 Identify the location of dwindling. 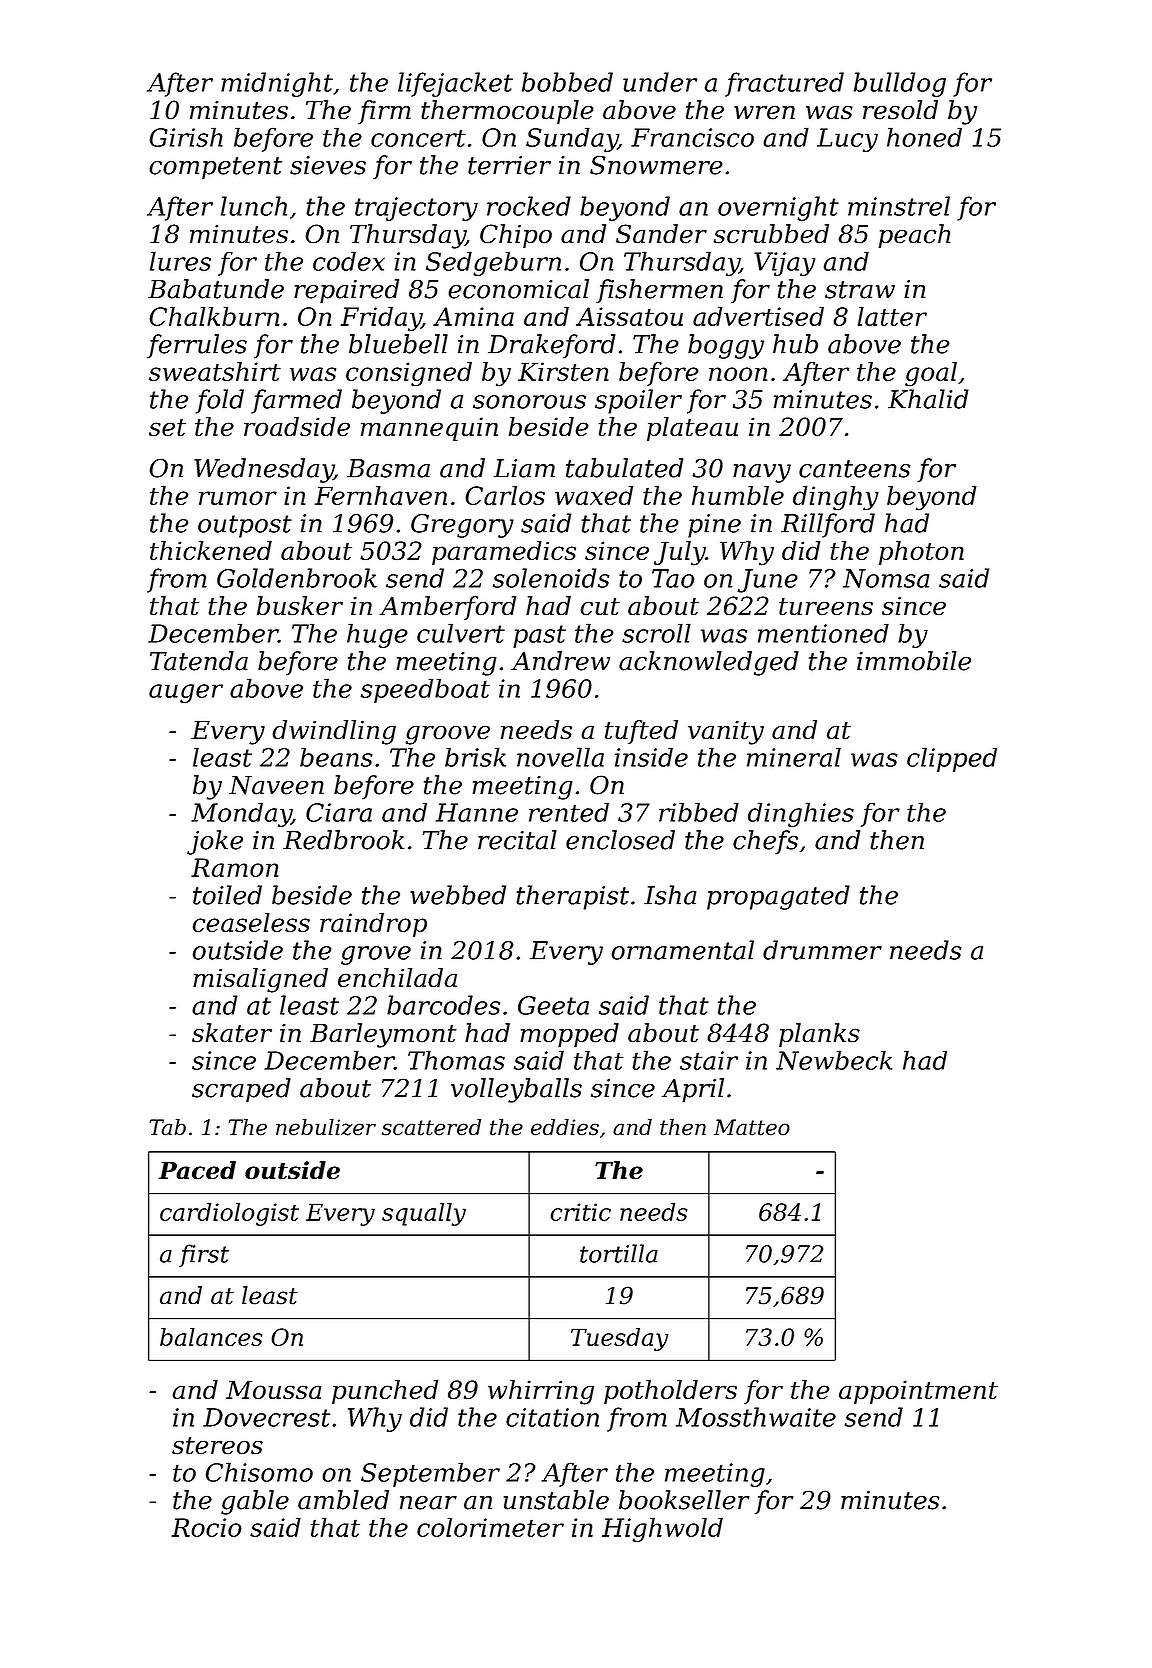
(334, 732).
